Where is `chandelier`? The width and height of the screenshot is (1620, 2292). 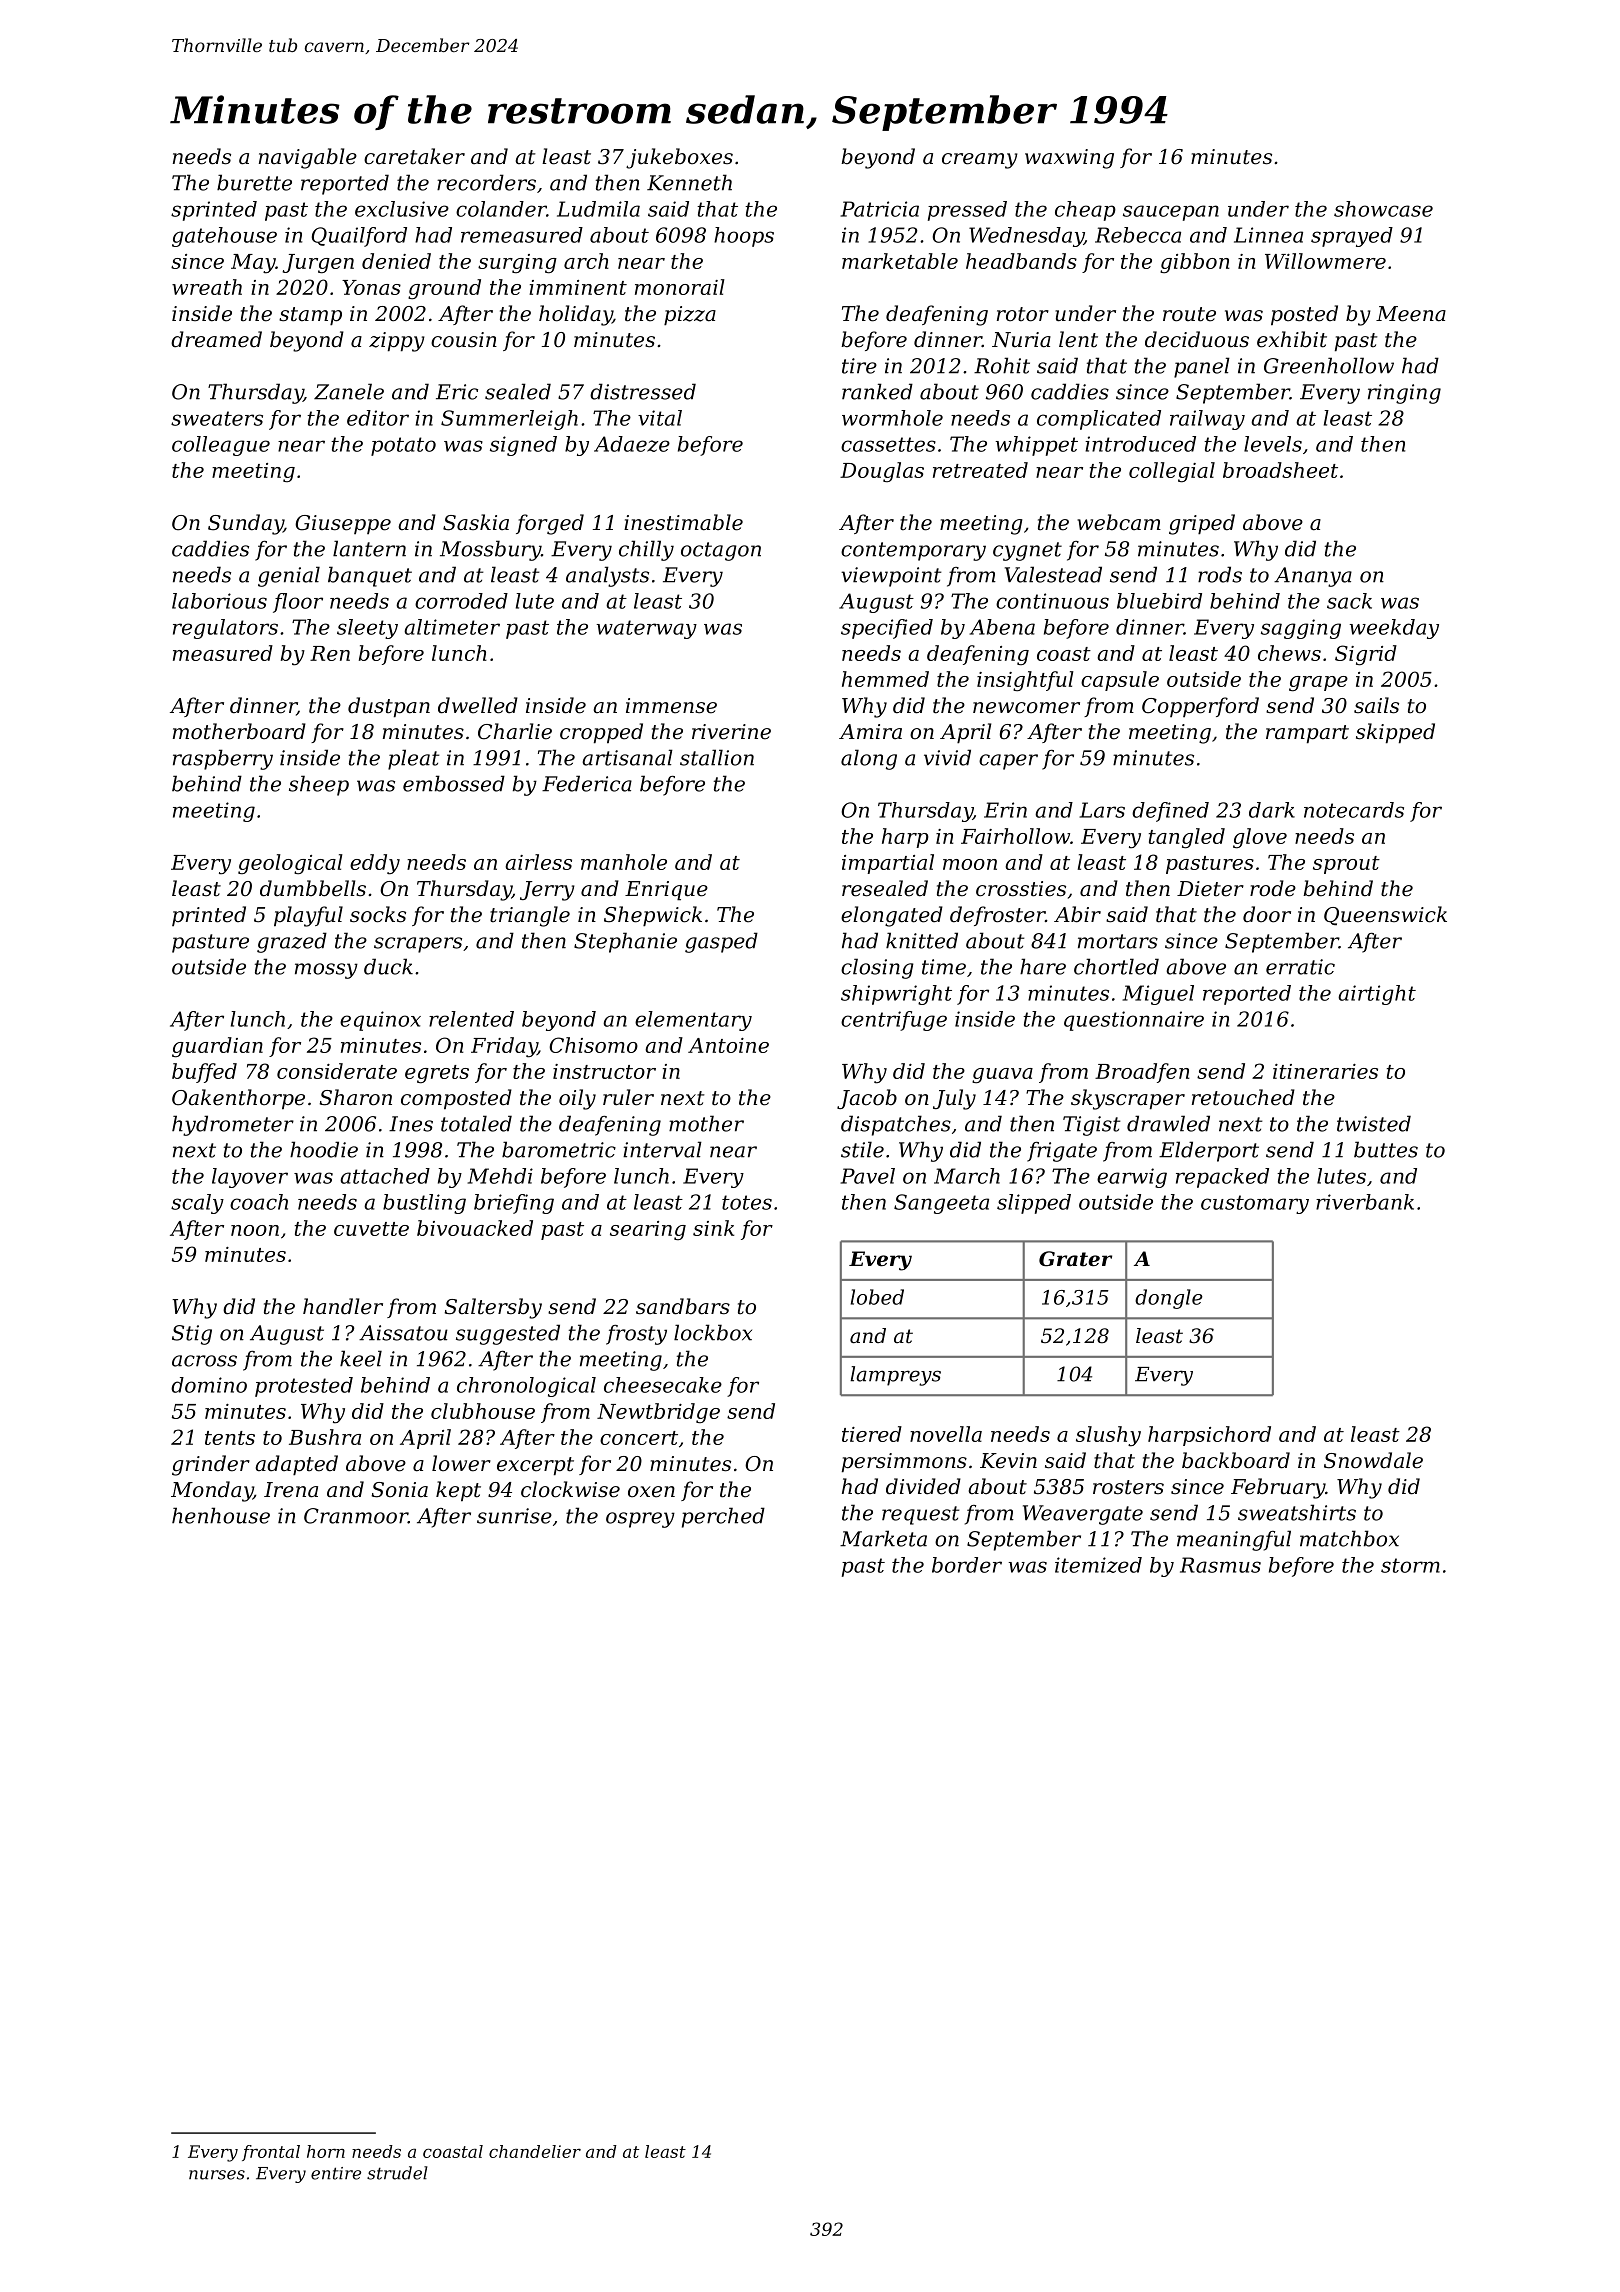 chandelier is located at coordinates (535, 2151).
